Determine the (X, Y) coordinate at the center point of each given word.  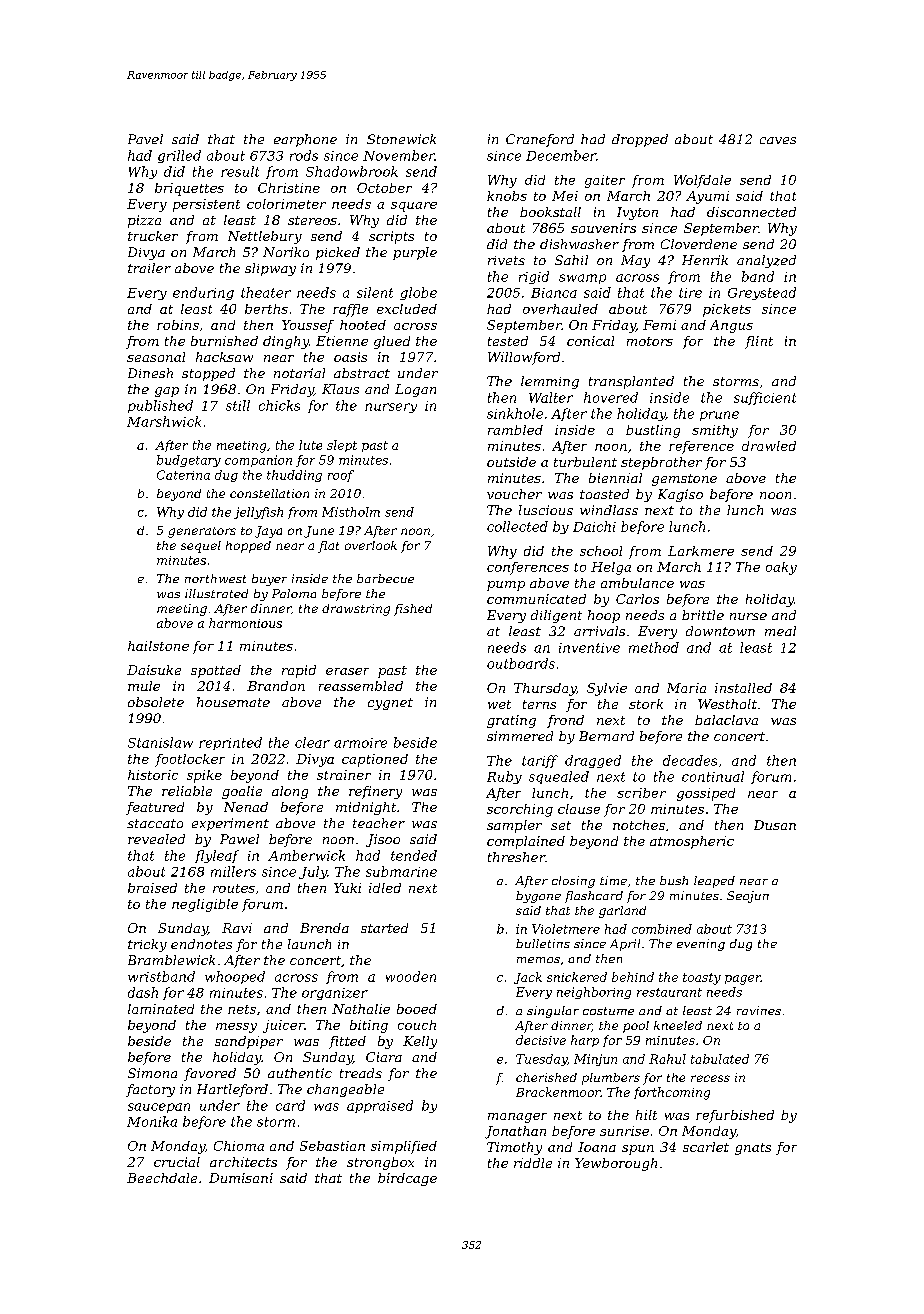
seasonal (156, 357)
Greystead (762, 293)
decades (690, 760)
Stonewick (401, 139)
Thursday (545, 689)
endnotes (201, 944)
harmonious (245, 623)
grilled (179, 156)
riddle (533, 1163)
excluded (407, 309)
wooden (411, 976)
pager (743, 980)
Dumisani (241, 1178)
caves (778, 140)
